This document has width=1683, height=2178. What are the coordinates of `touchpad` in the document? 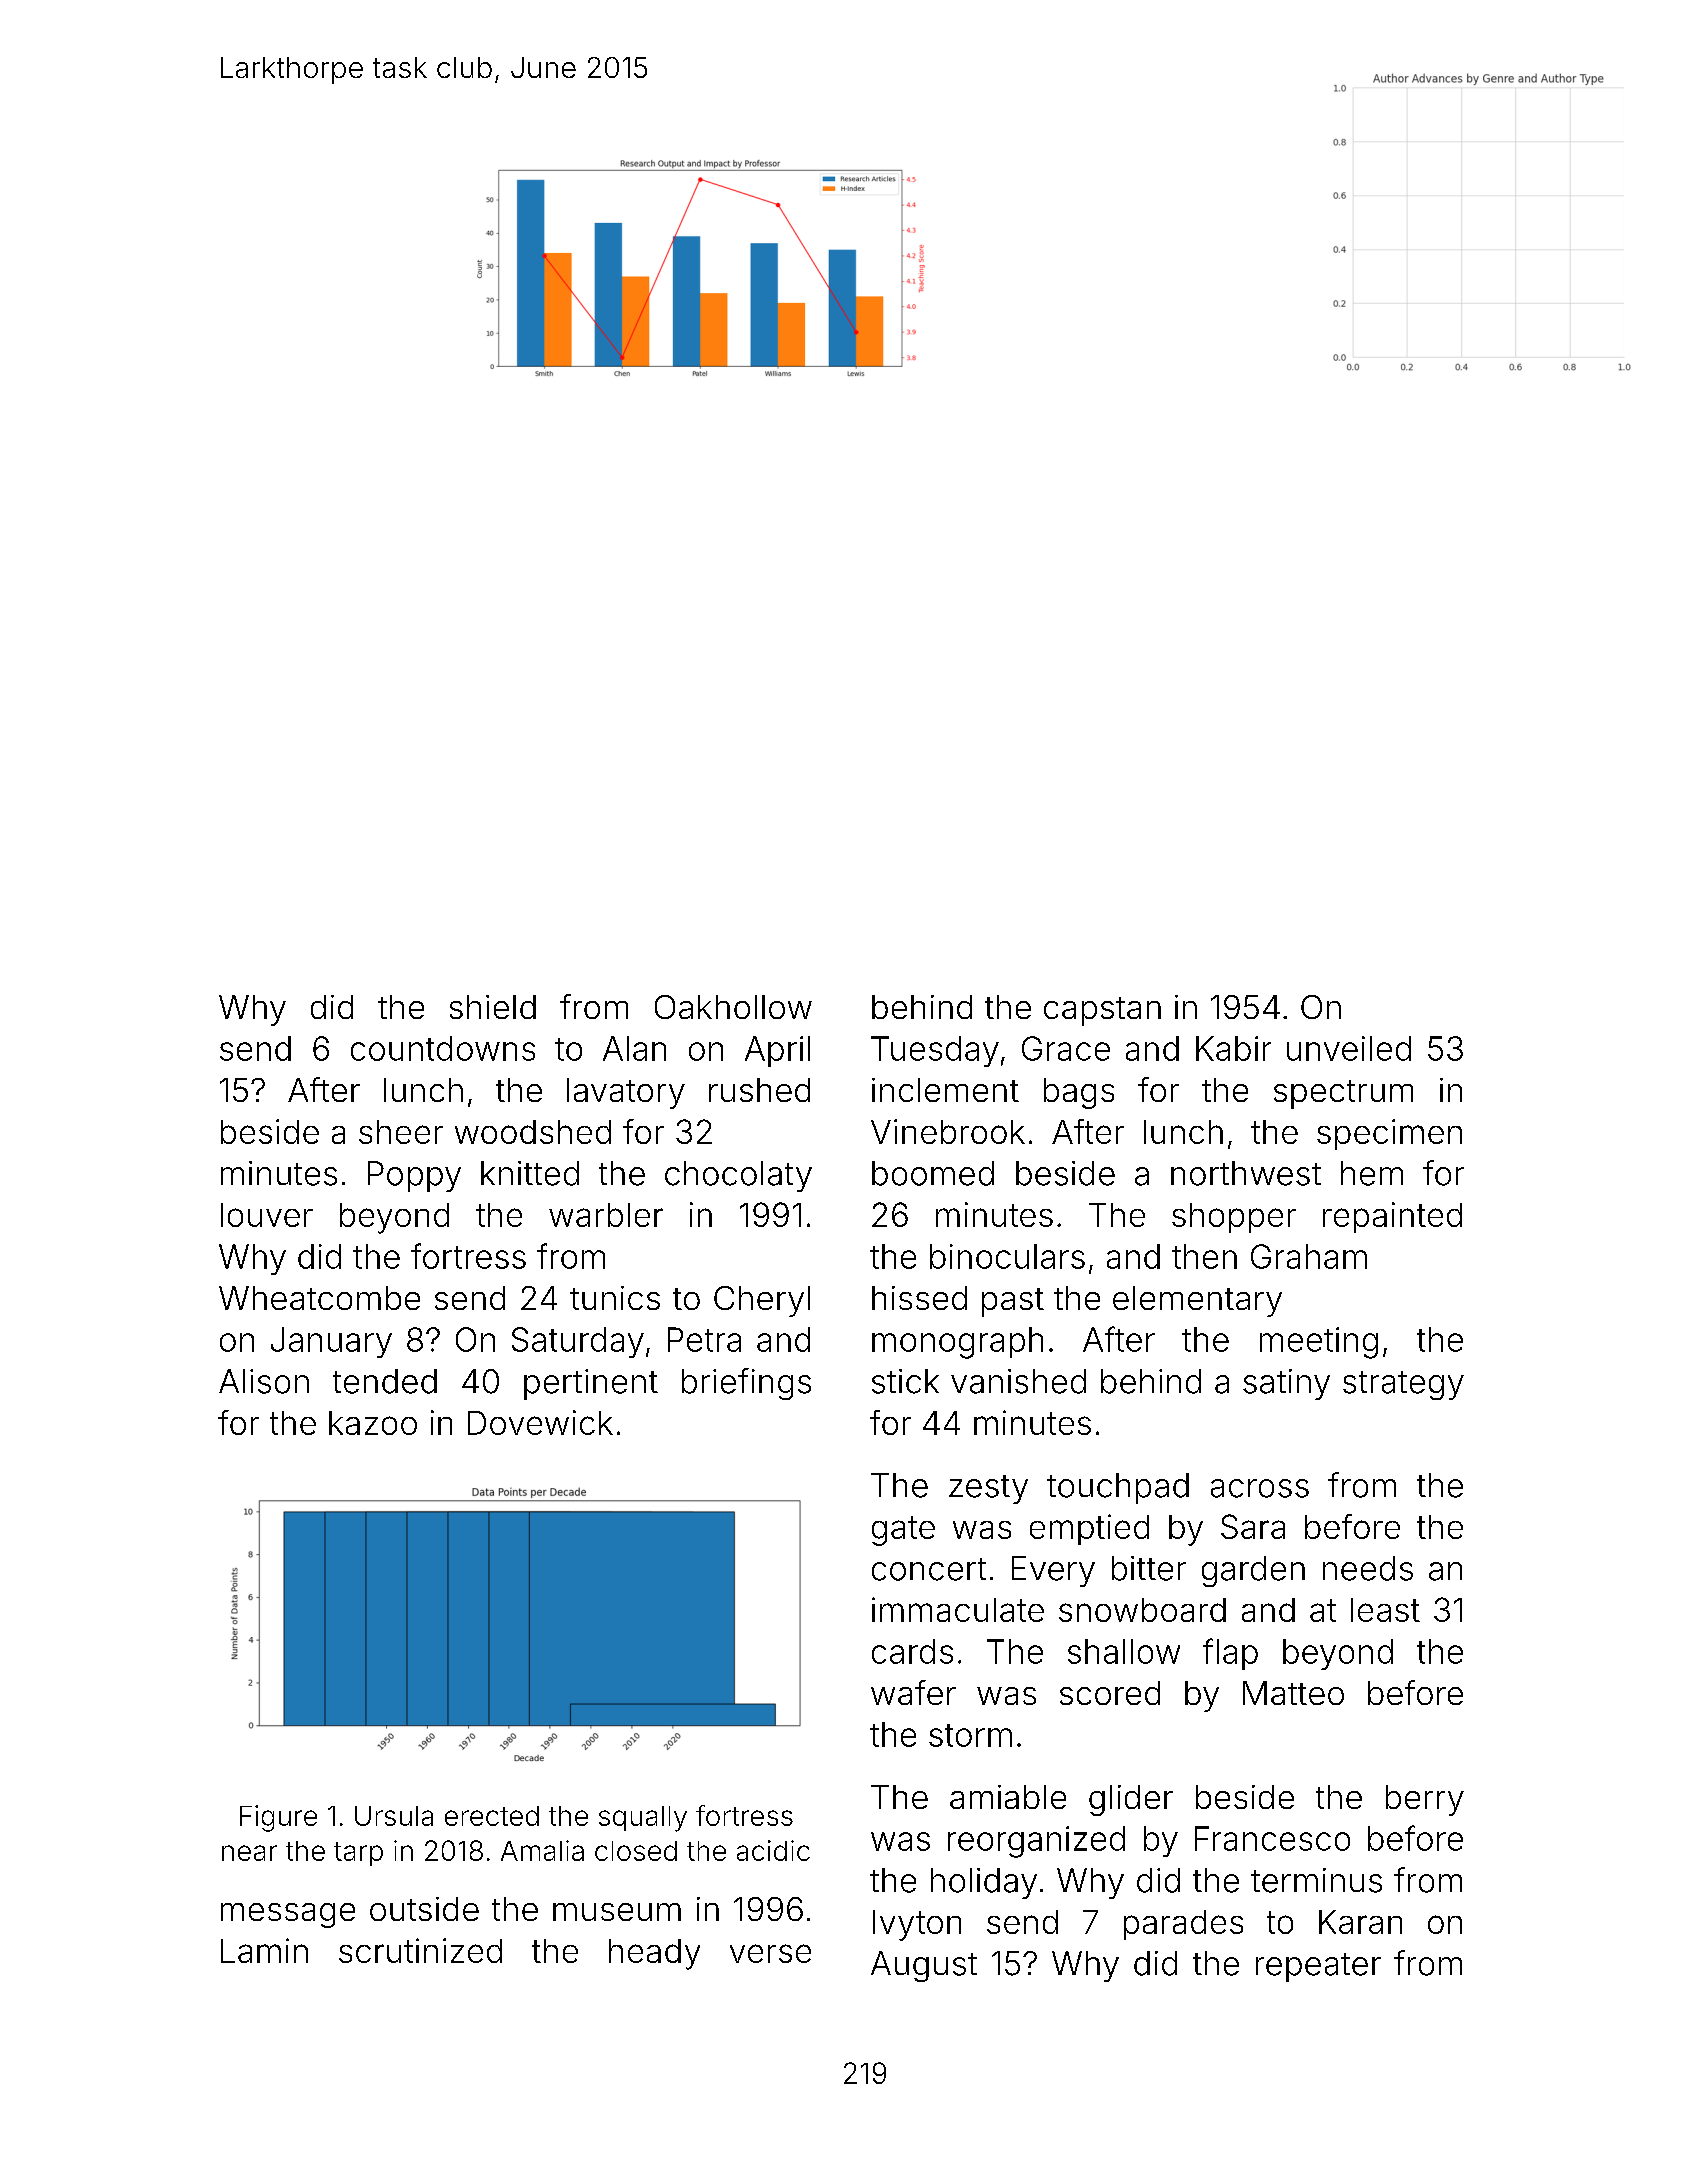 It's located at (1118, 1488).
